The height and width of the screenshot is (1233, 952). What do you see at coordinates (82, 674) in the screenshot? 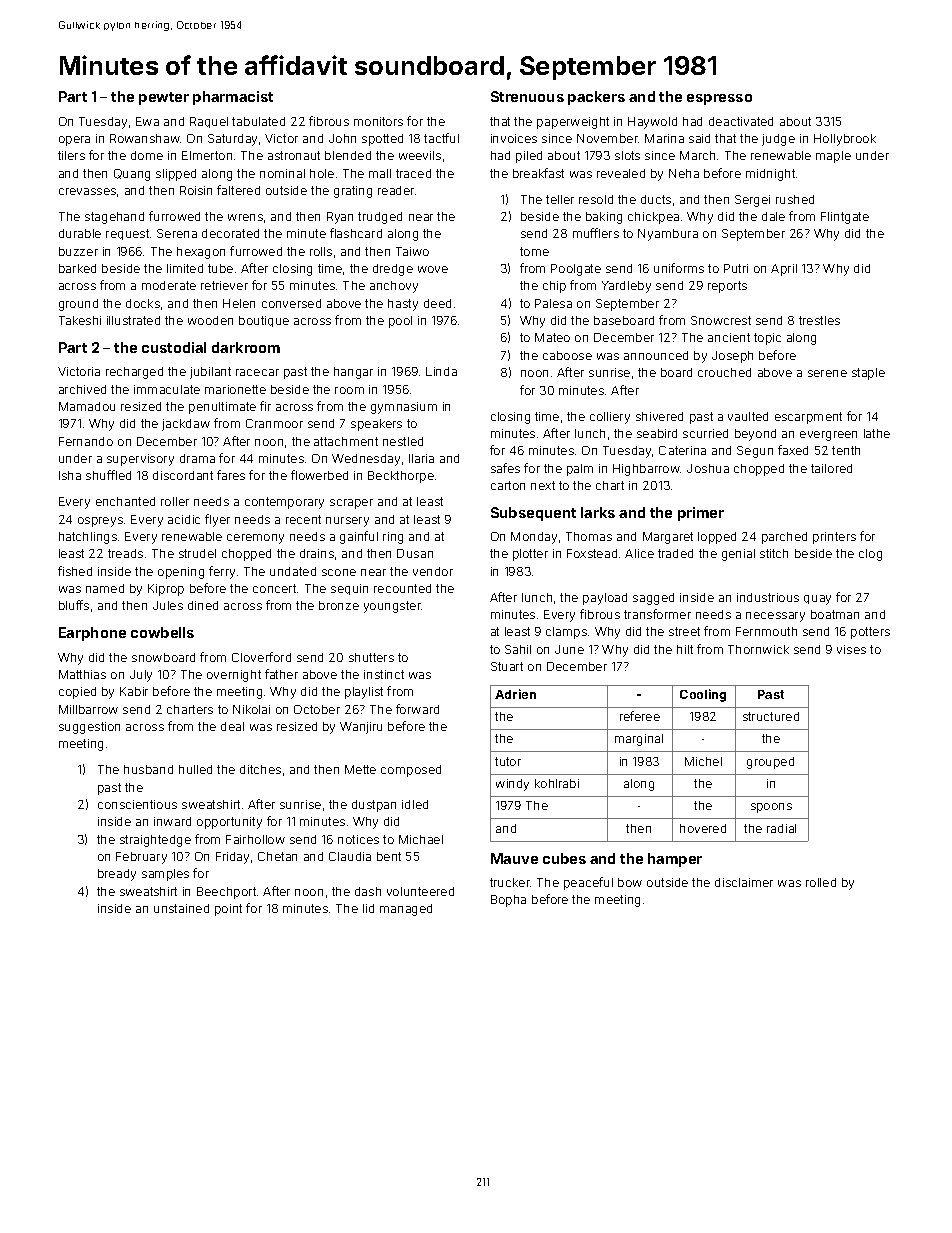
I see `Matthias` at bounding box center [82, 674].
